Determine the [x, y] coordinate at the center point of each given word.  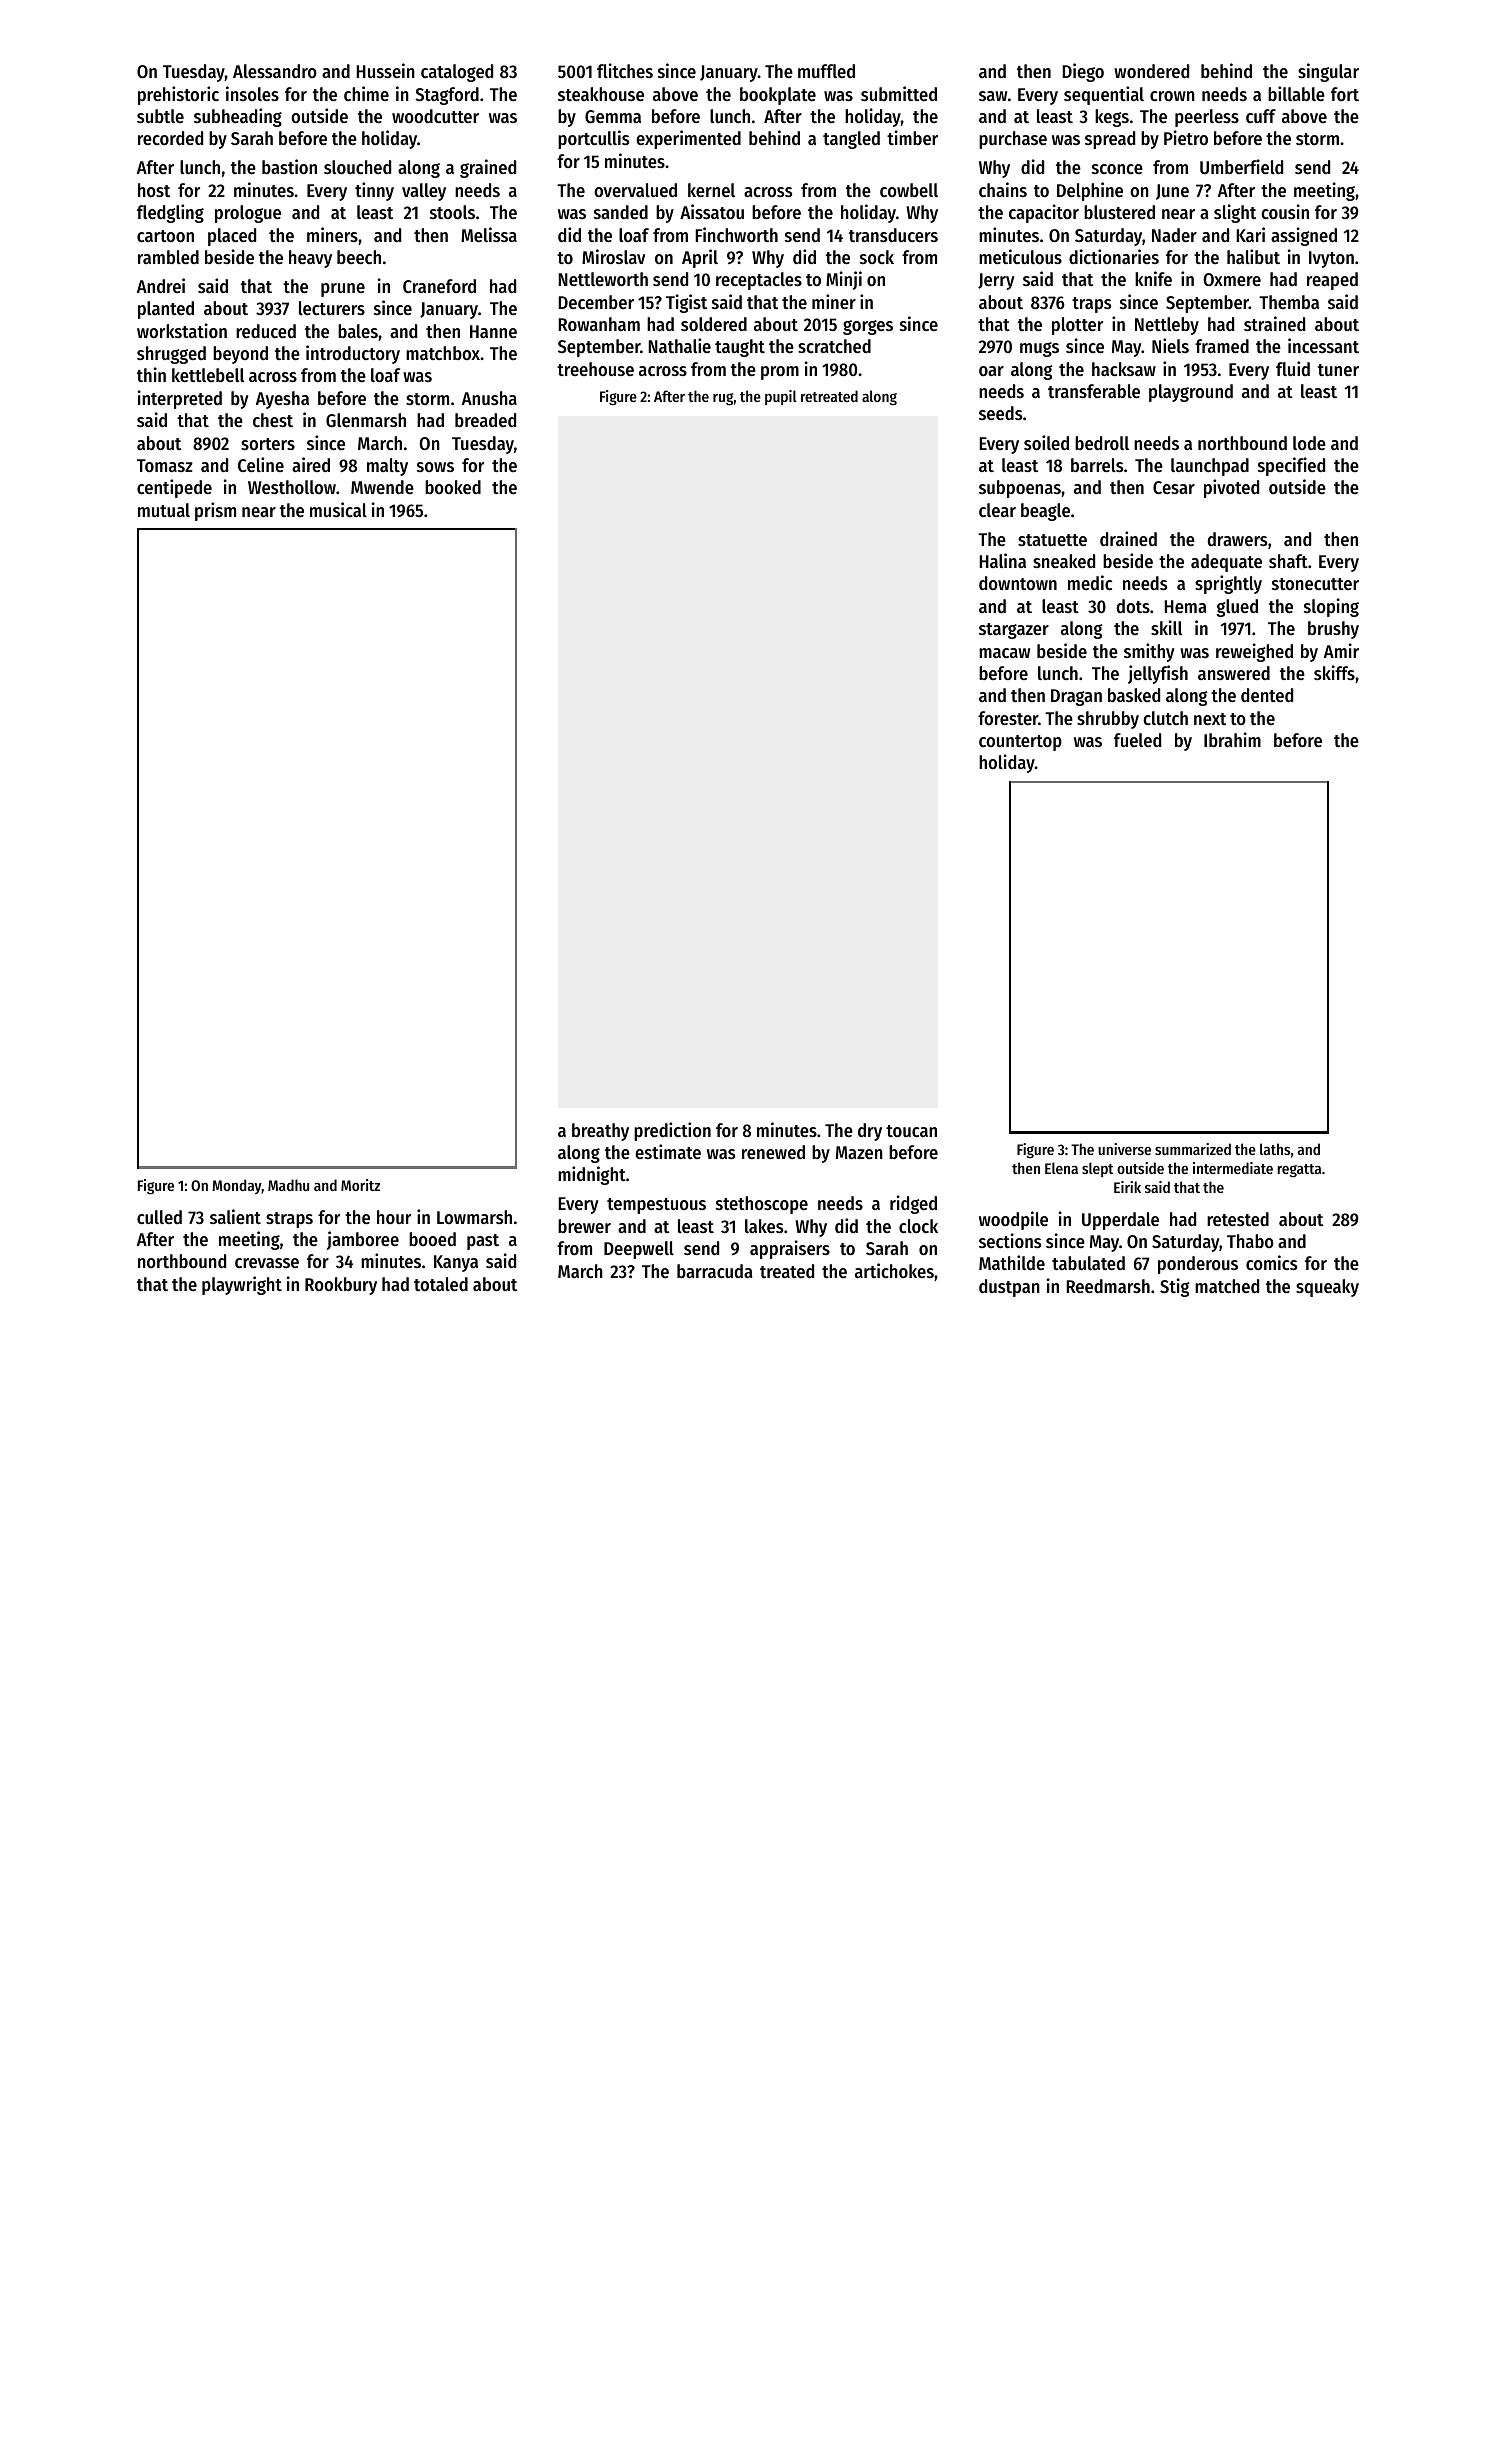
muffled [826, 71]
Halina [1002, 560]
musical [338, 509]
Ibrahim [1232, 739]
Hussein [385, 70]
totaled [441, 1284]
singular [1328, 72]
